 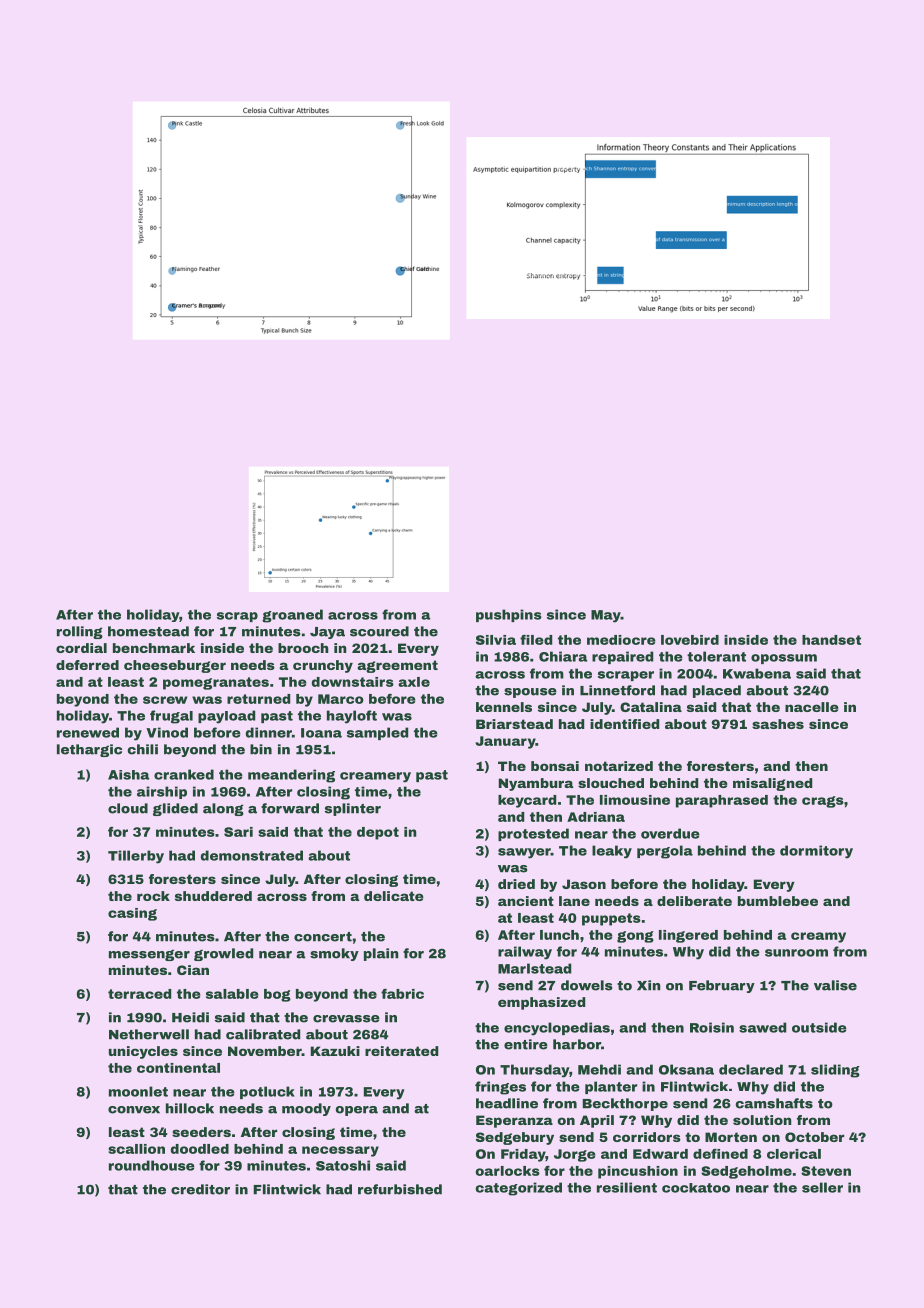 What do you see at coordinates (381, 954) in the document?
I see `plain` at bounding box center [381, 954].
